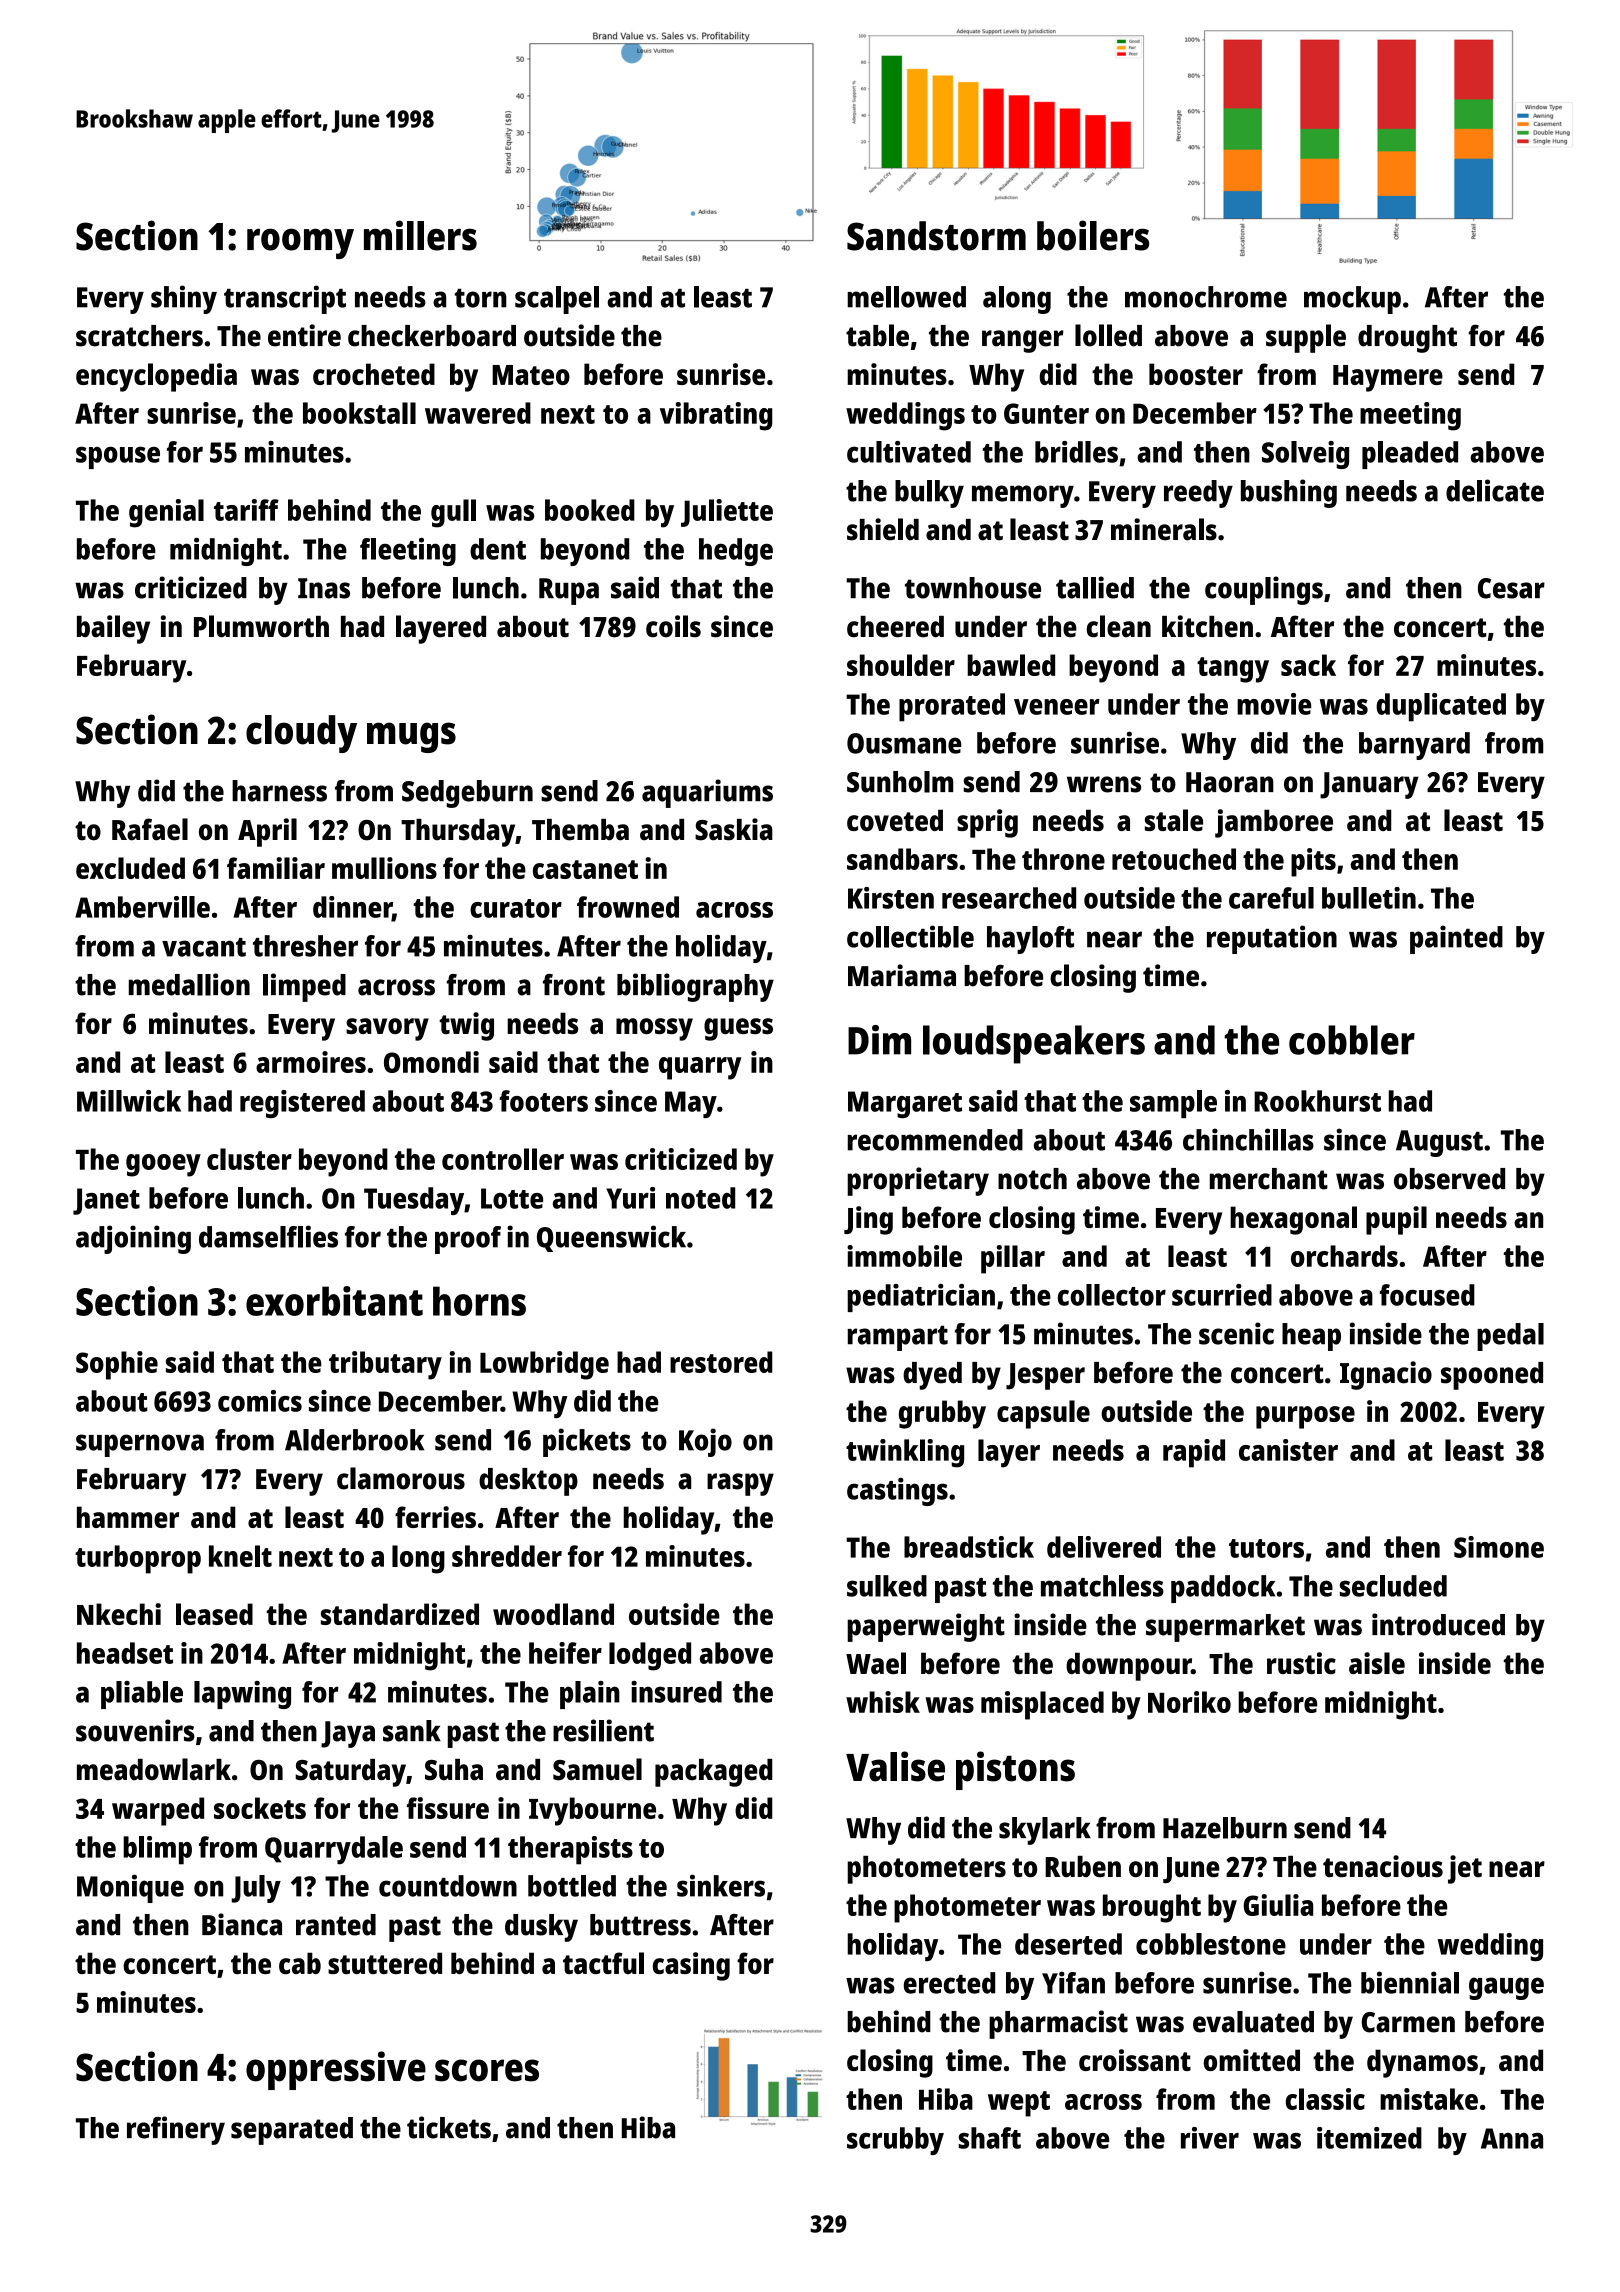 The width and height of the image is (1620, 2292). Describe the element at coordinates (359, 413) in the image. I see `bookstall` at that location.
